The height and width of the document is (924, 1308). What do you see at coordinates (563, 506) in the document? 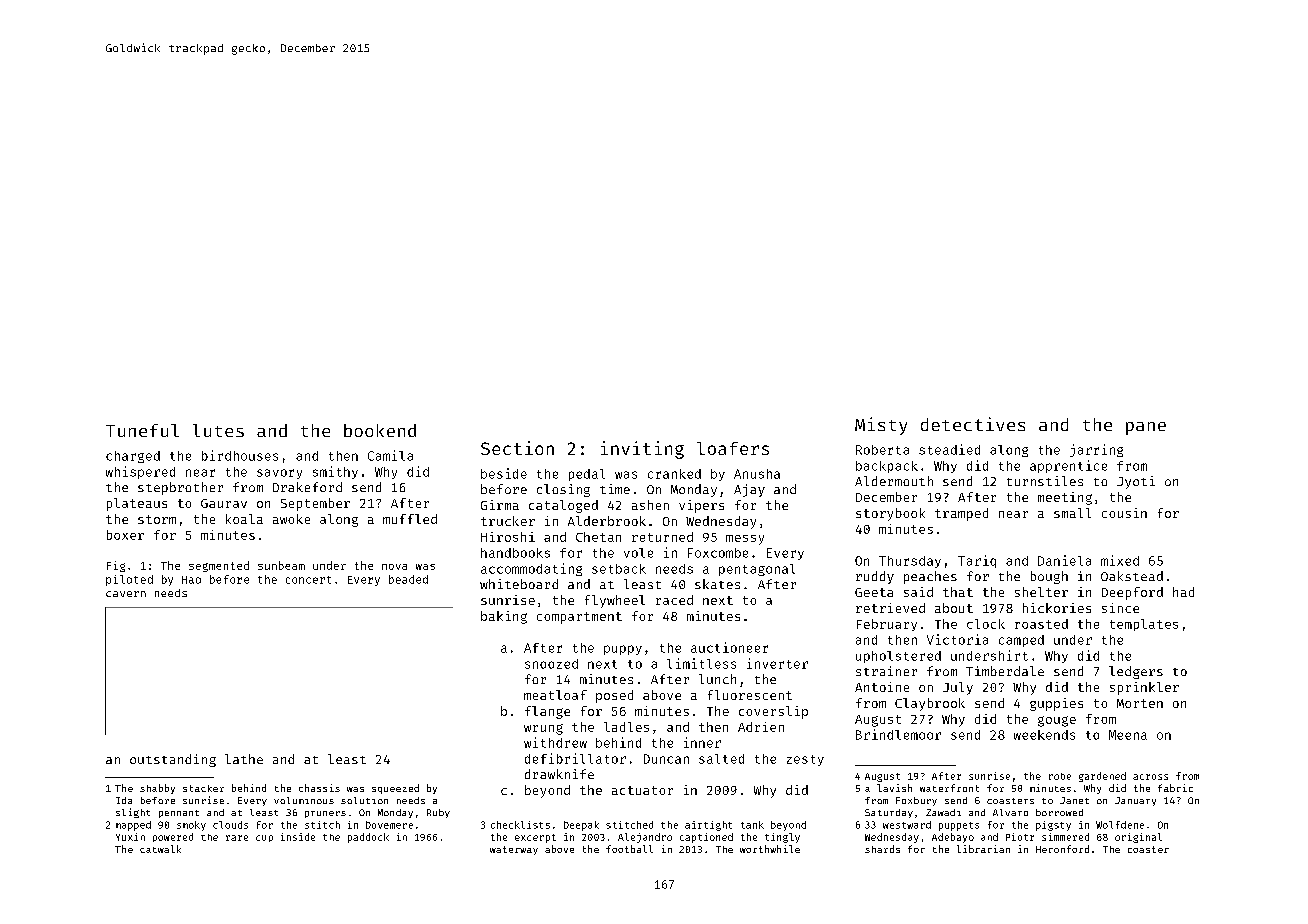
I see `cataloged` at bounding box center [563, 506].
